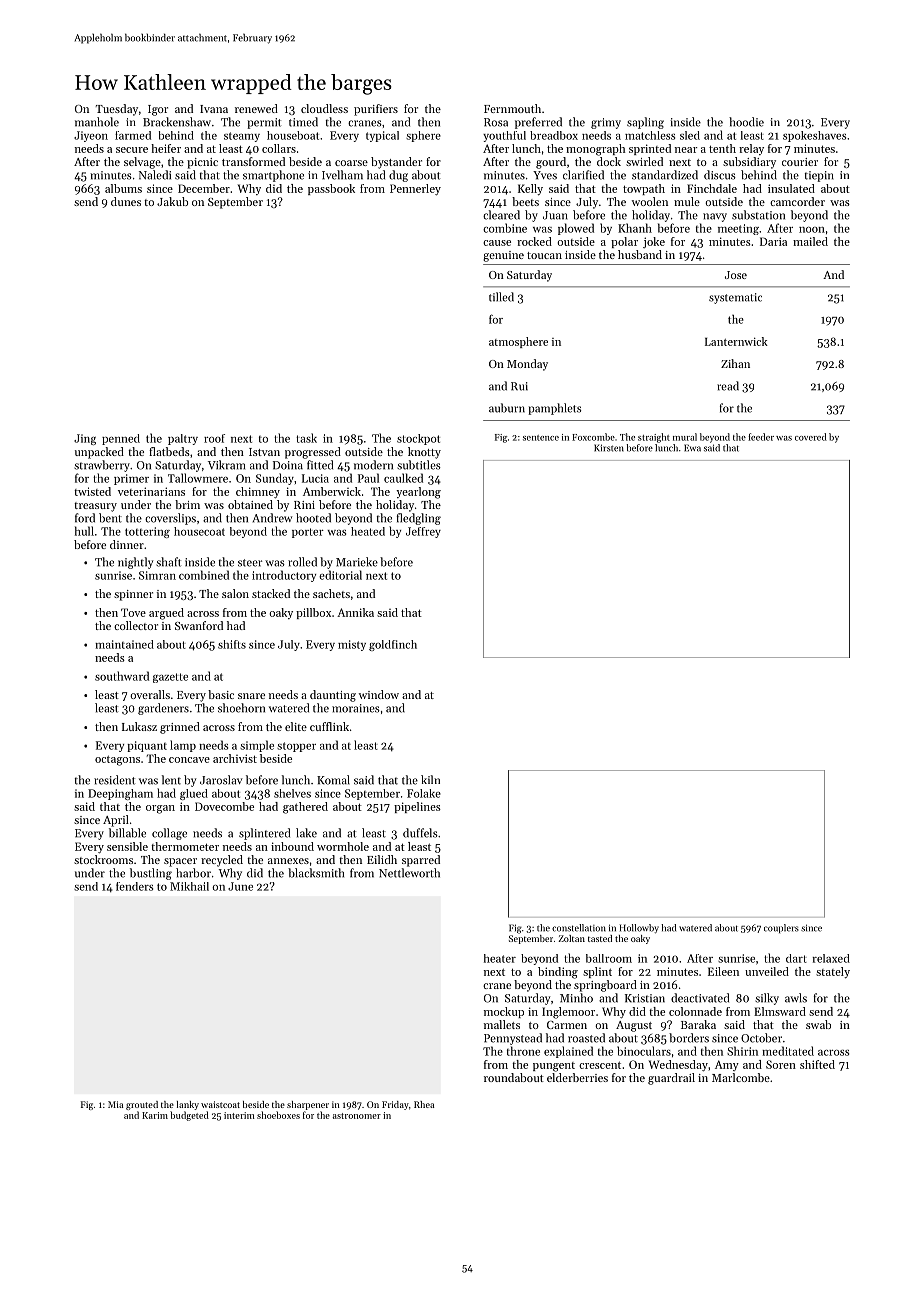 The width and height of the screenshot is (924, 1308). What do you see at coordinates (172, 201) in the screenshot?
I see `Jakub` at bounding box center [172, 201].
